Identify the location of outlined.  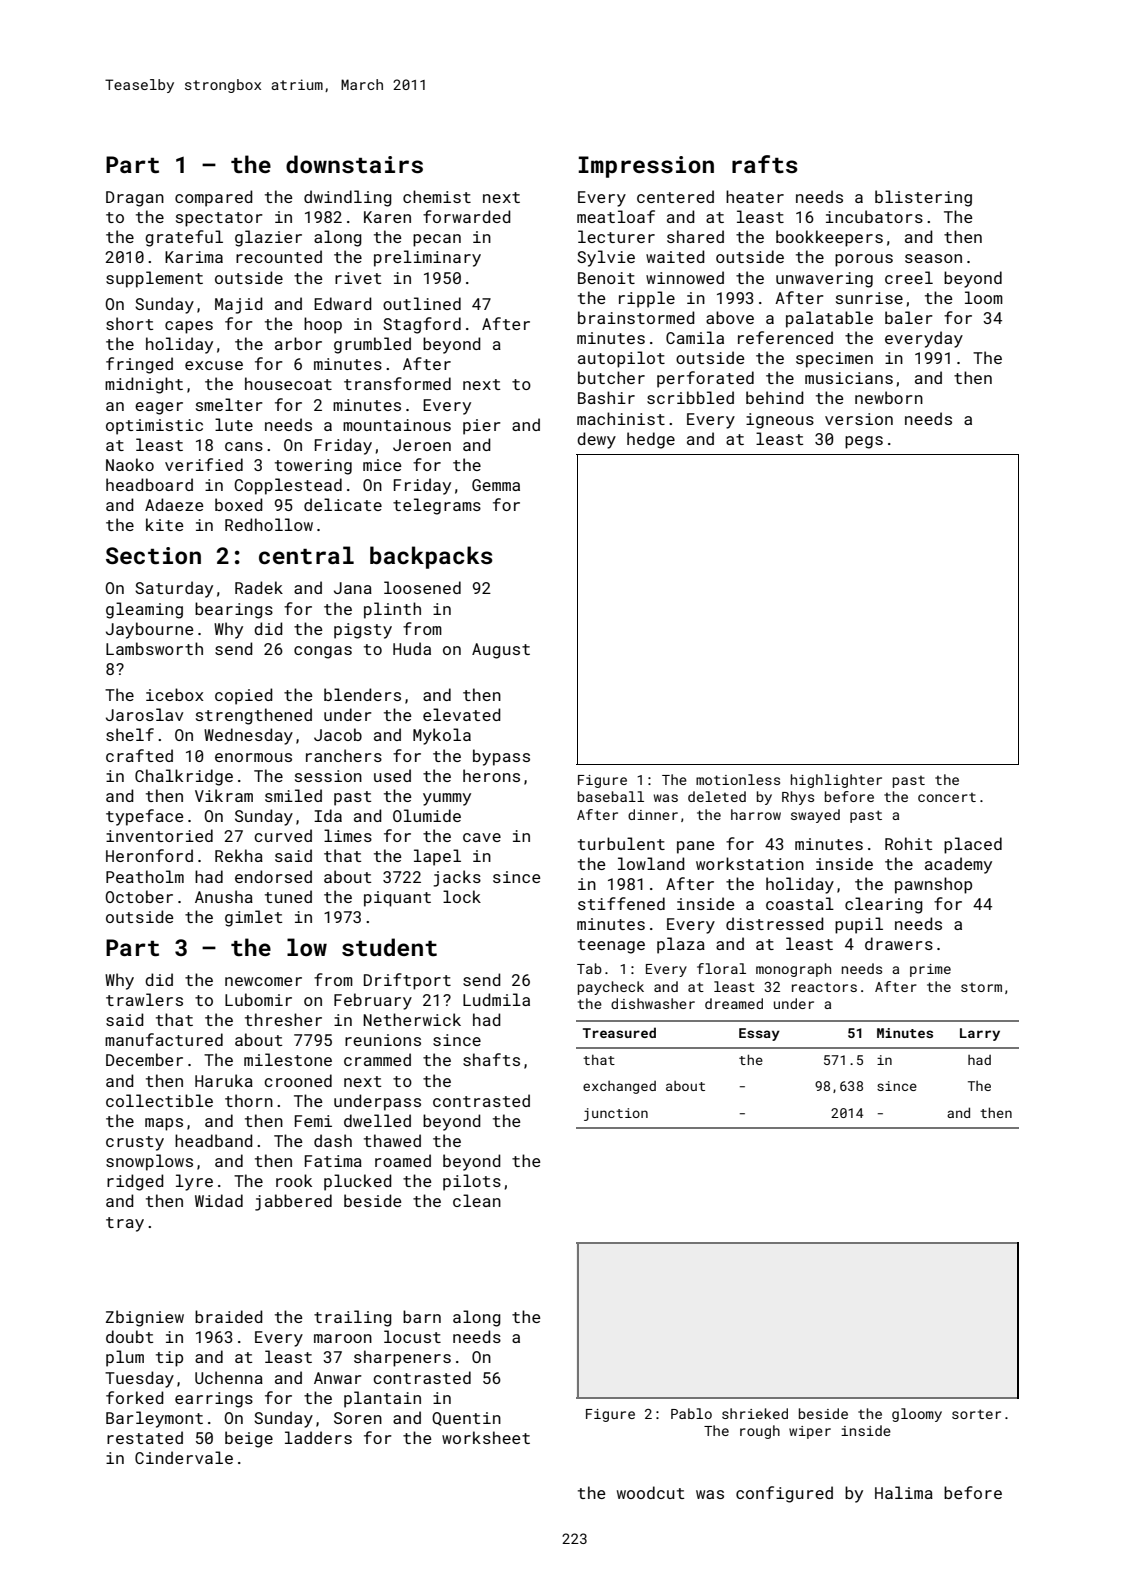
(422, 303).
